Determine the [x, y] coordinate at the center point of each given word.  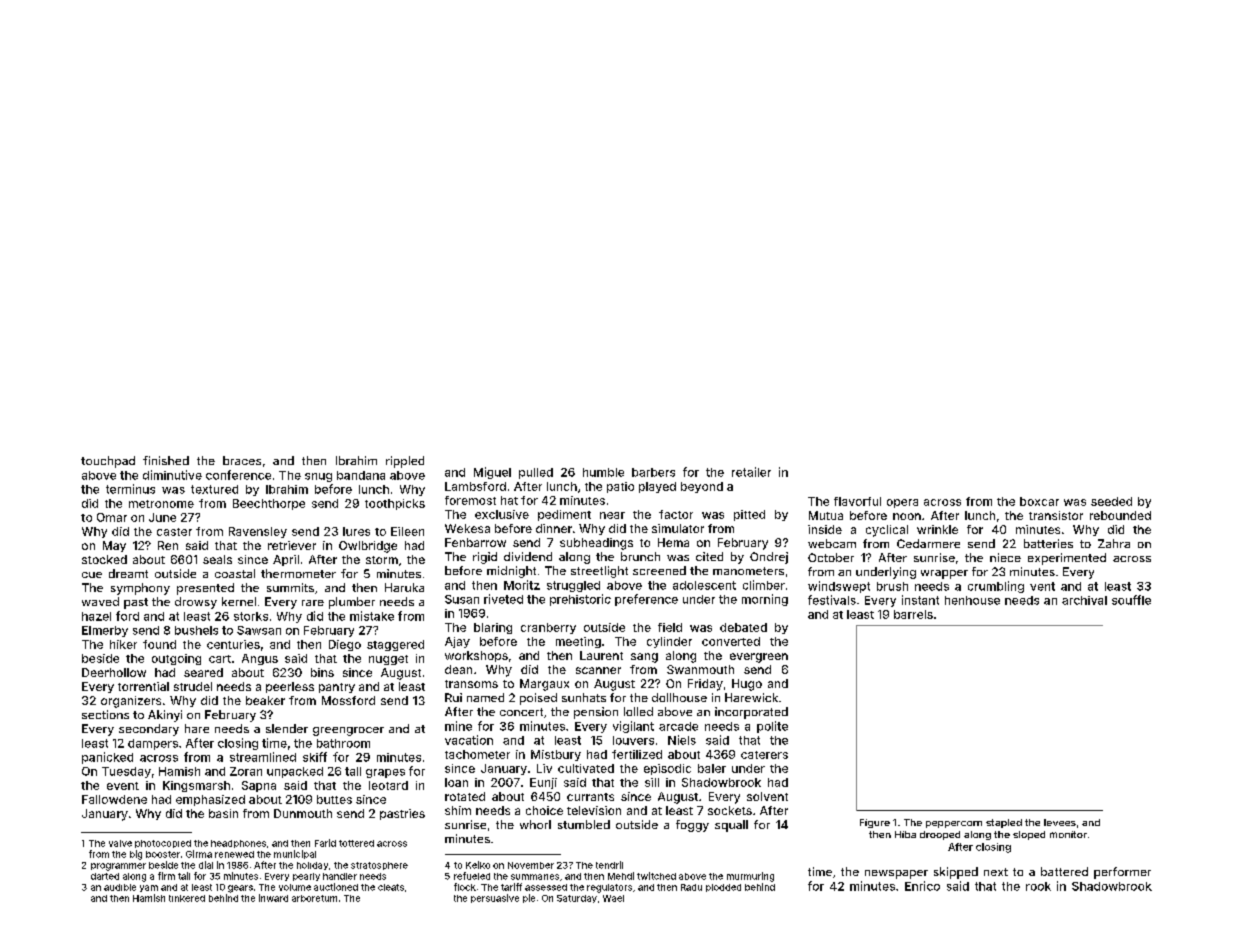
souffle [1131, 600]
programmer [118, 867]
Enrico [922, 886]
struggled [573, 586]
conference [238, 475]
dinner [554, 528]
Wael [613, 898]
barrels [913, 614]
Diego [345, 645]
